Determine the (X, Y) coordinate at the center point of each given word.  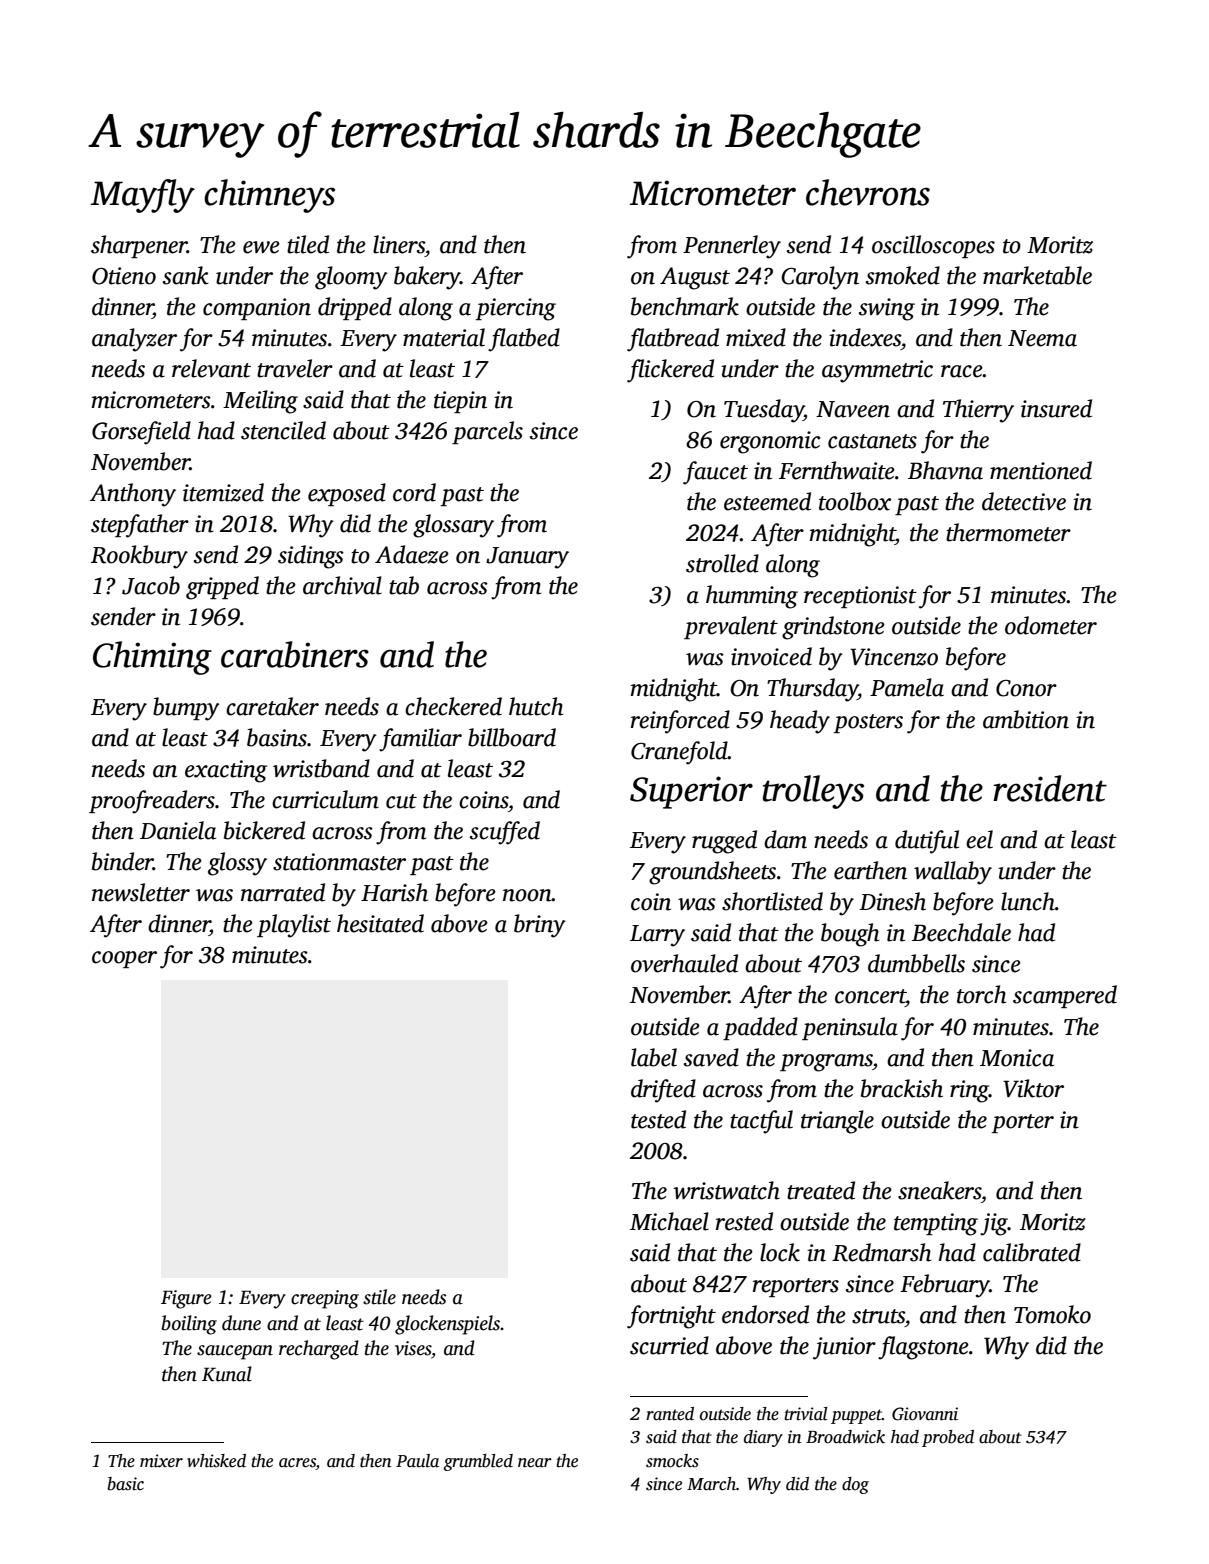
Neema (1042, 338)
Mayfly (142, 196)
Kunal (227, 1374)
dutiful (927, 842)
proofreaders (152, 802)
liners (399, 244)
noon (527, 895)
